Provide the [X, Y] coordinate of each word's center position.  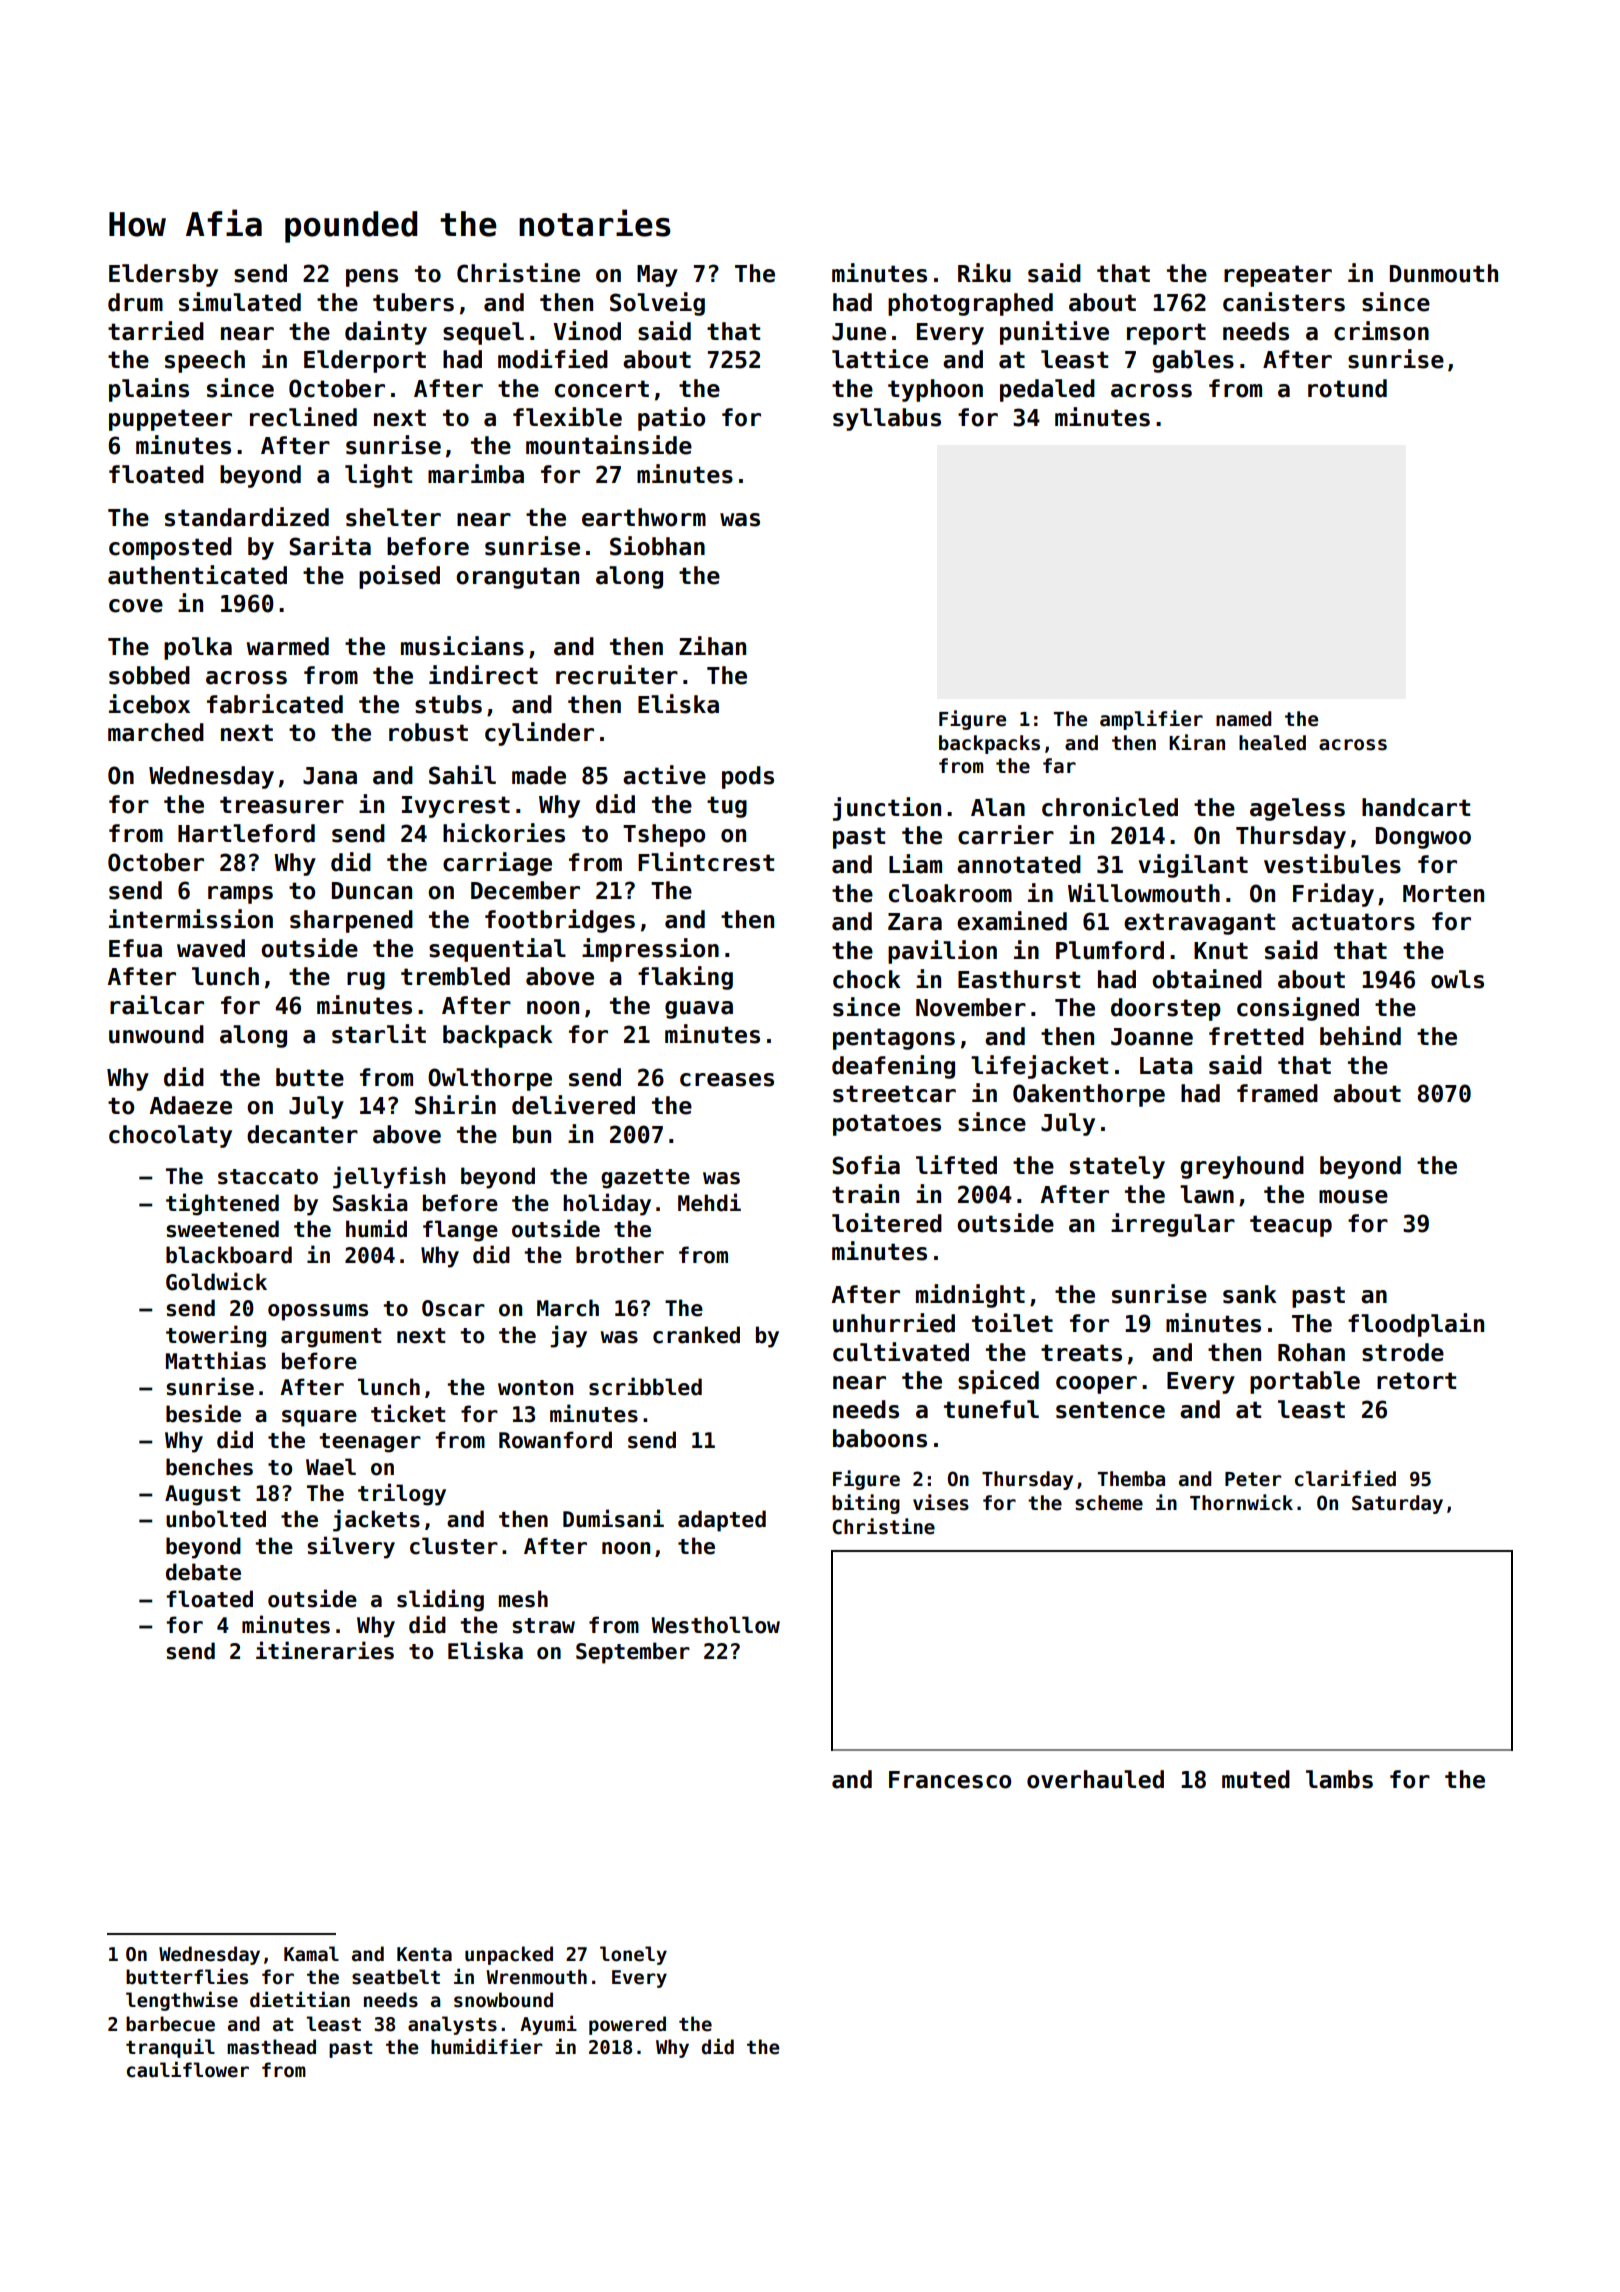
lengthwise [182, 2001]
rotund [1347, 388]
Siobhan [657, 546]
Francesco [950, 1780]
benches [209, 1467]
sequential [497, 950]
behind [1360, 1036]
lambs [1339, 1779]
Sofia [866, 1165]
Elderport [365, 361]
